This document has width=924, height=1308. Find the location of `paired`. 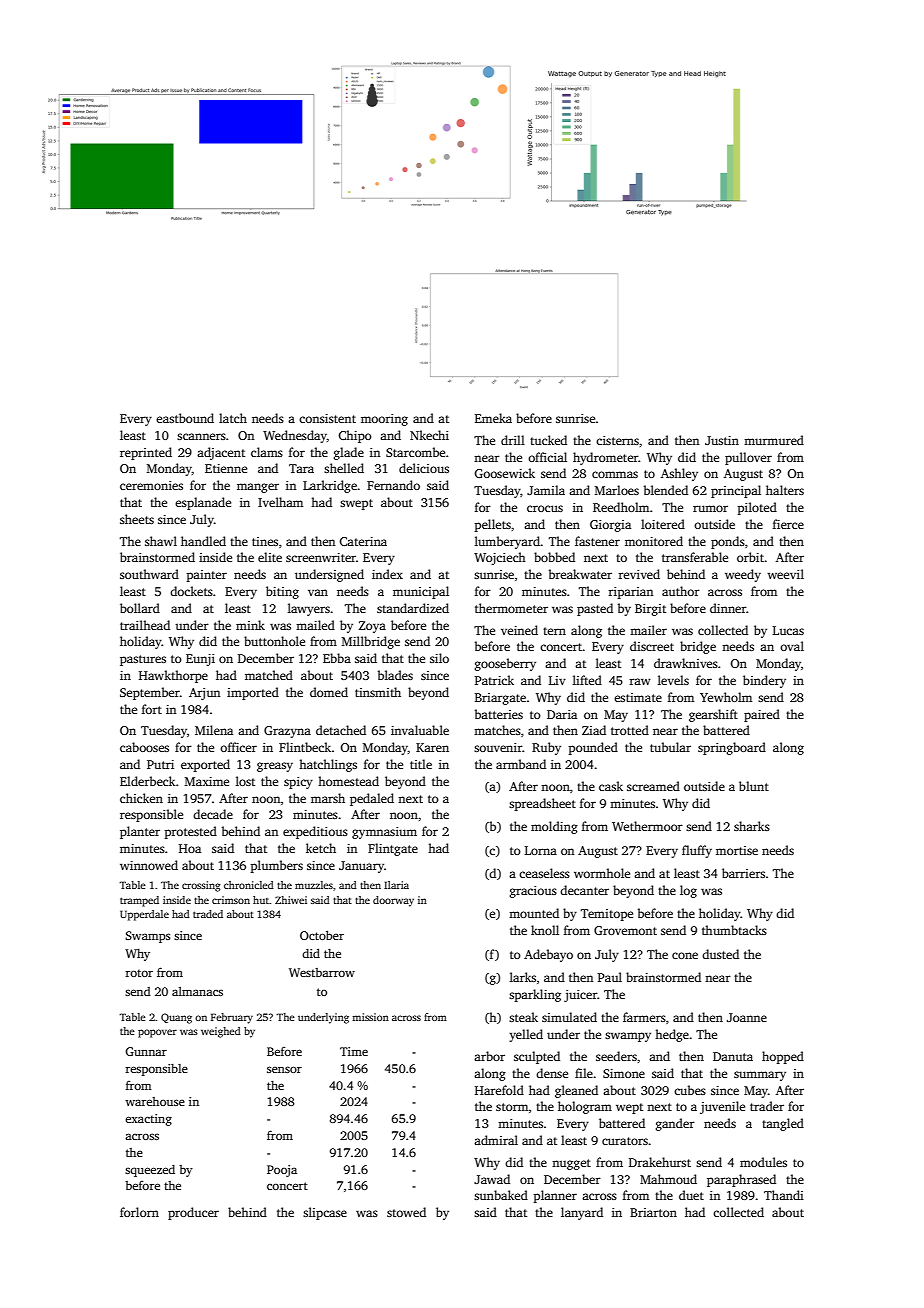

paired is located at coordinates (762, 715).
